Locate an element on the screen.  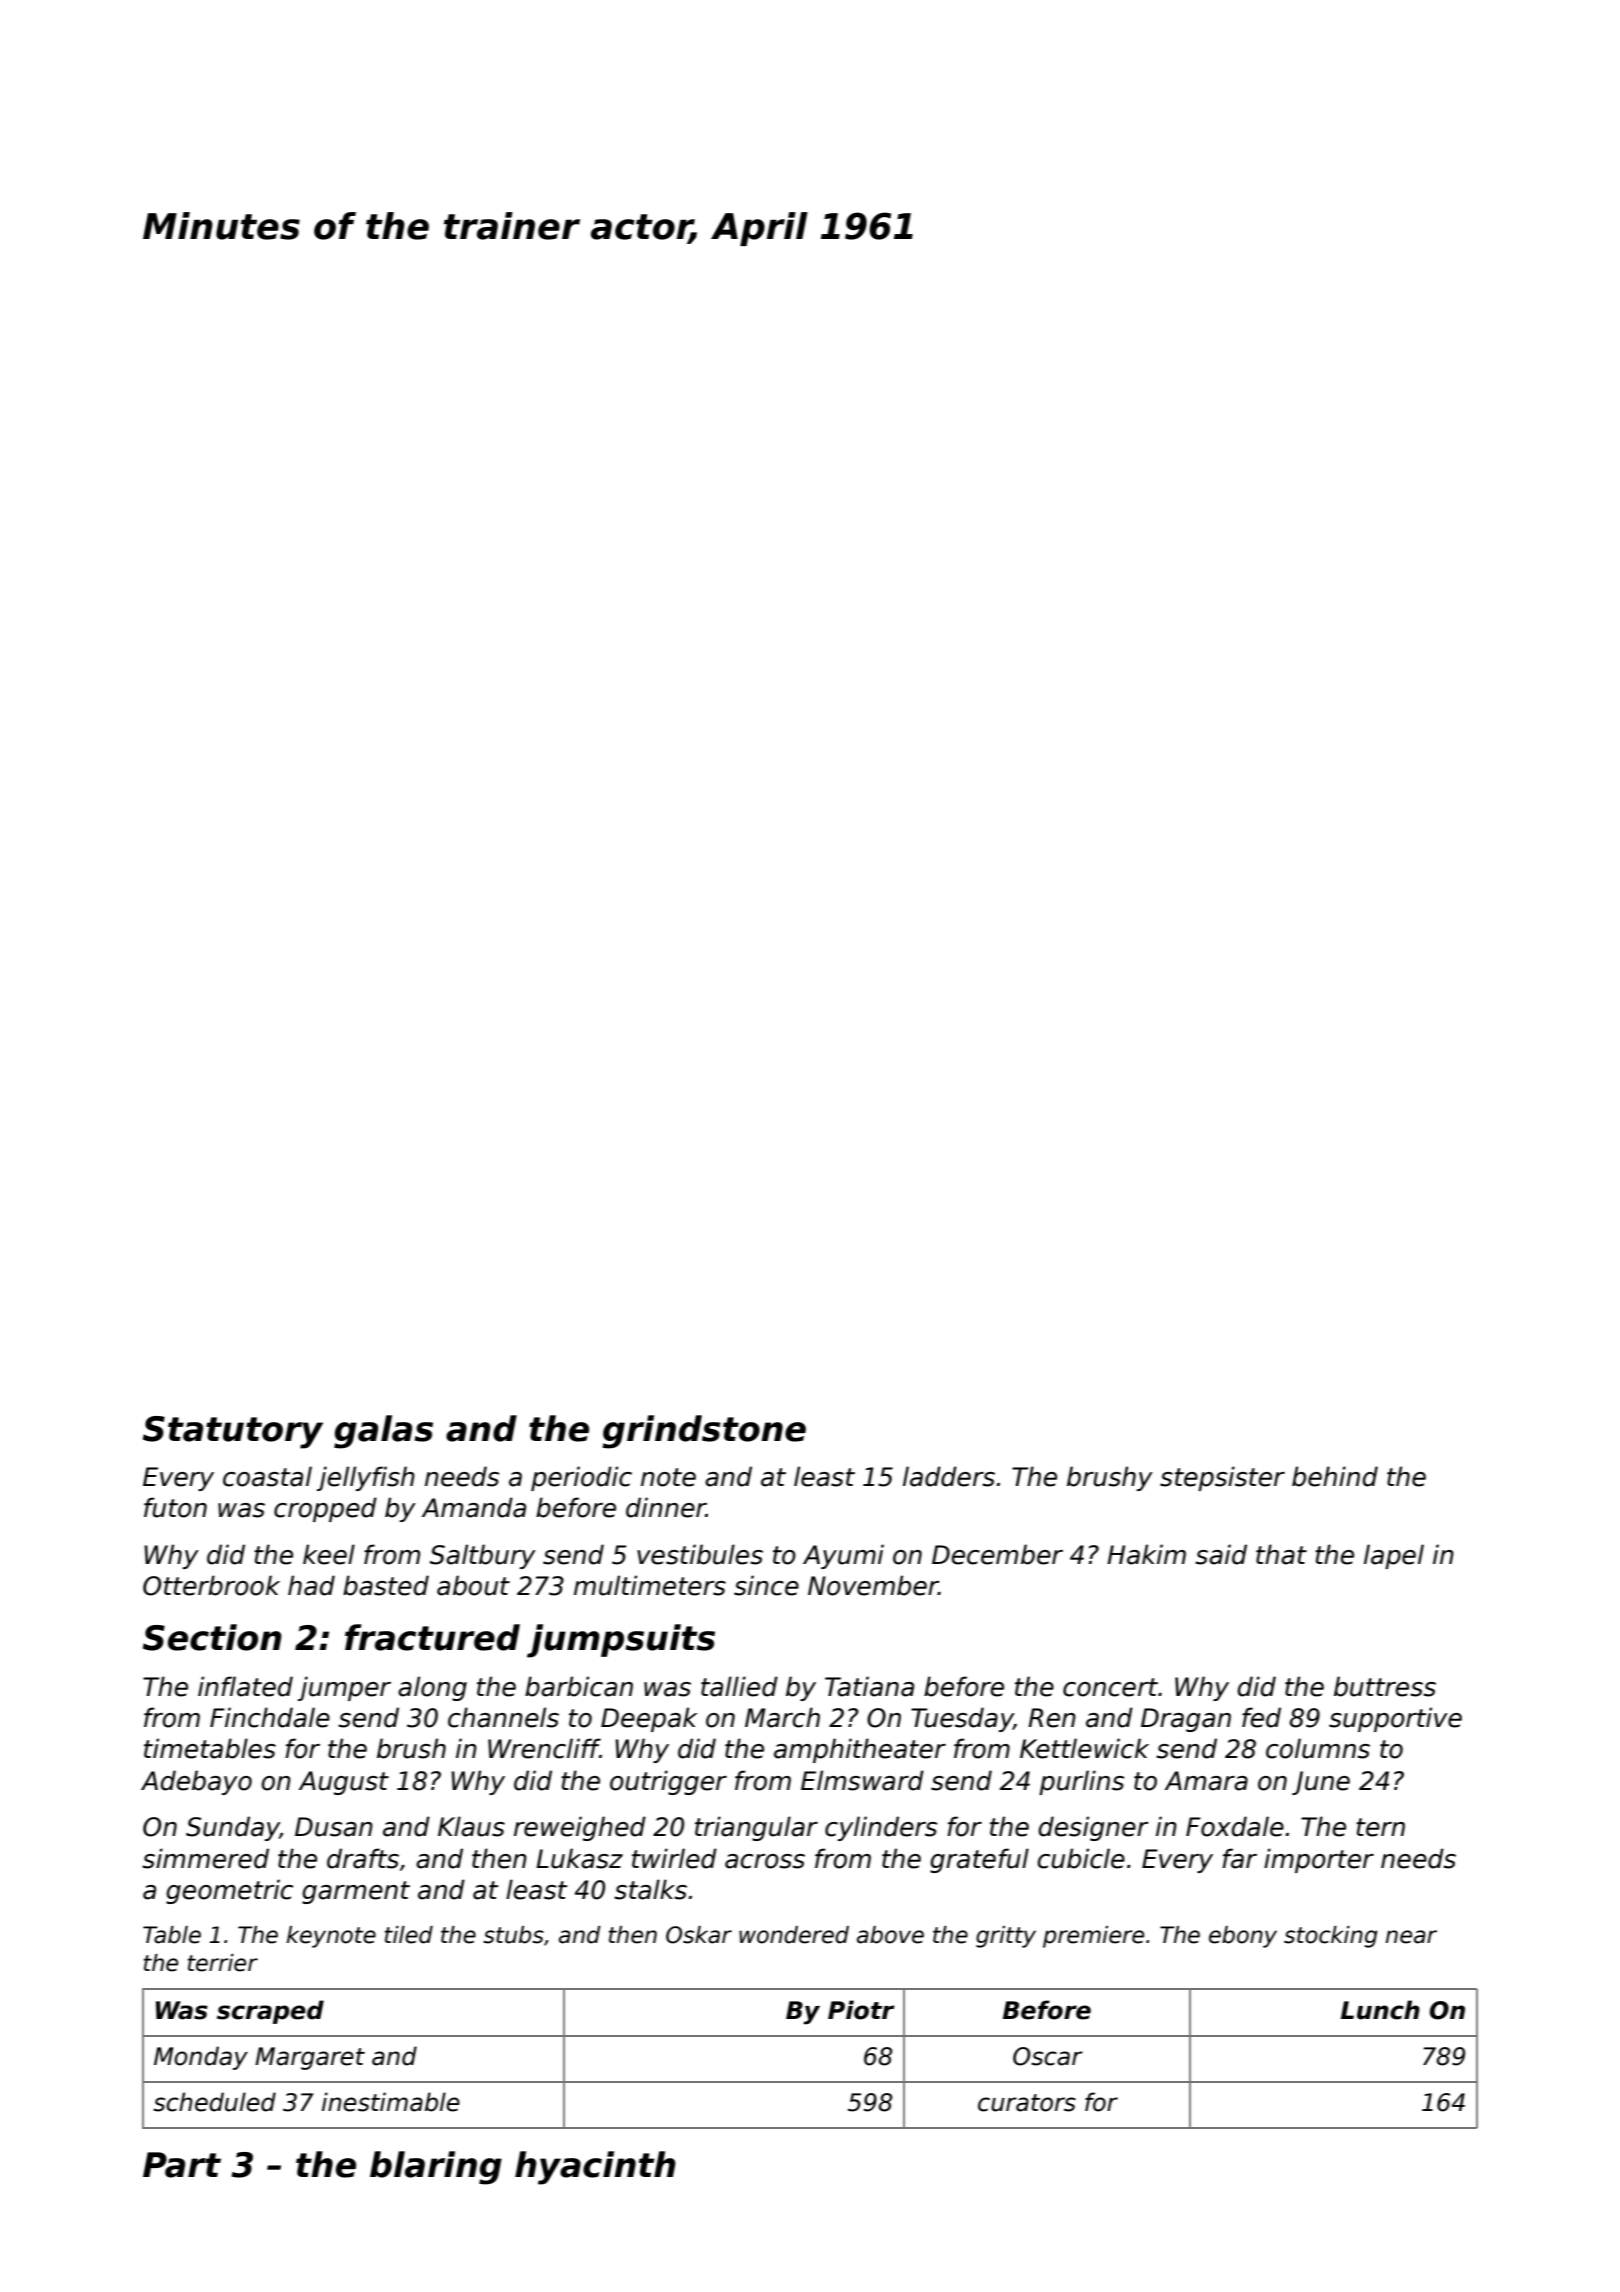
grindstone is located at coordinates (704, 1432).
